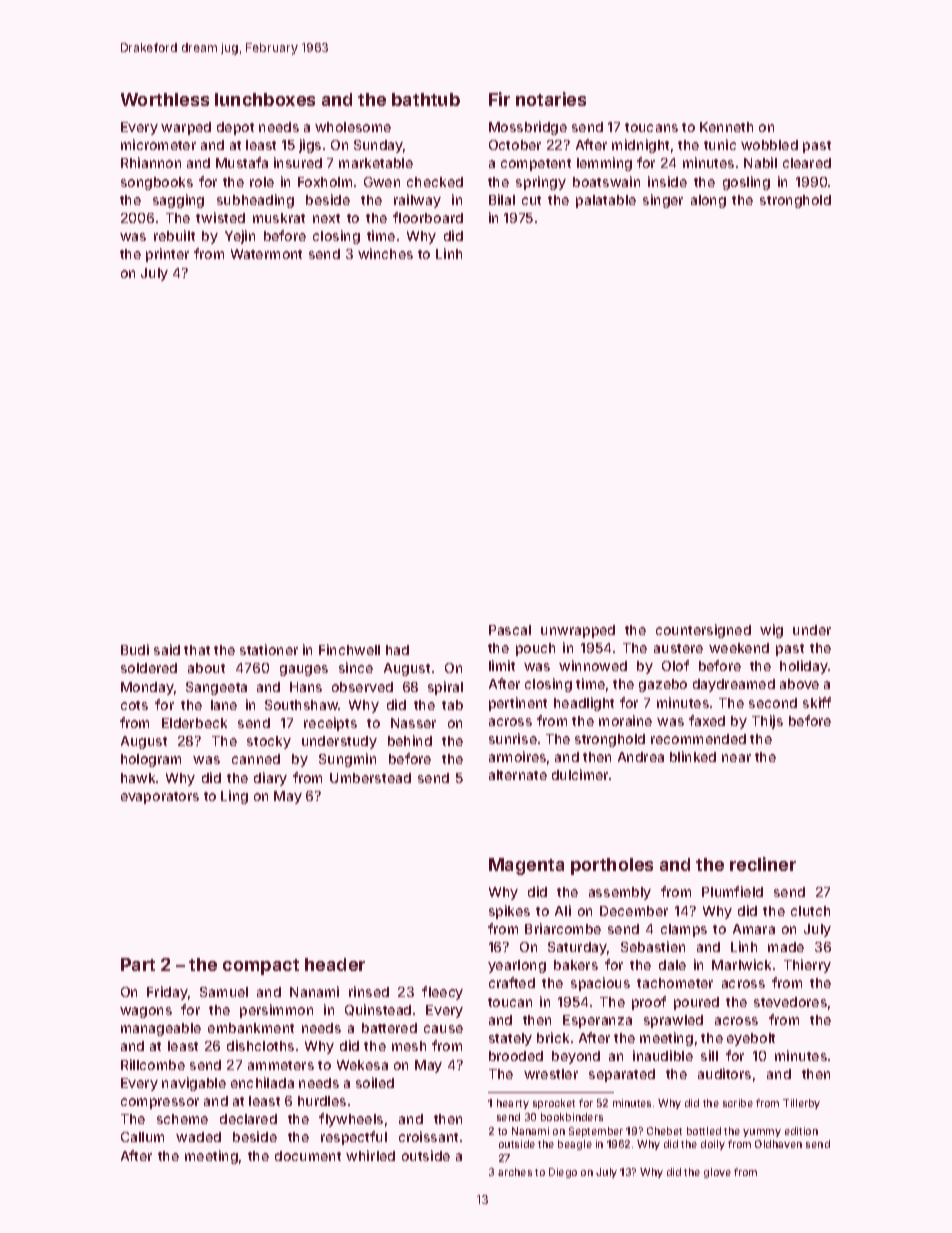 This screenshot has width=952, height=1233. Describe the element at coordinates (165, 99) in the screenshot. I see `Worthless` at that location.
